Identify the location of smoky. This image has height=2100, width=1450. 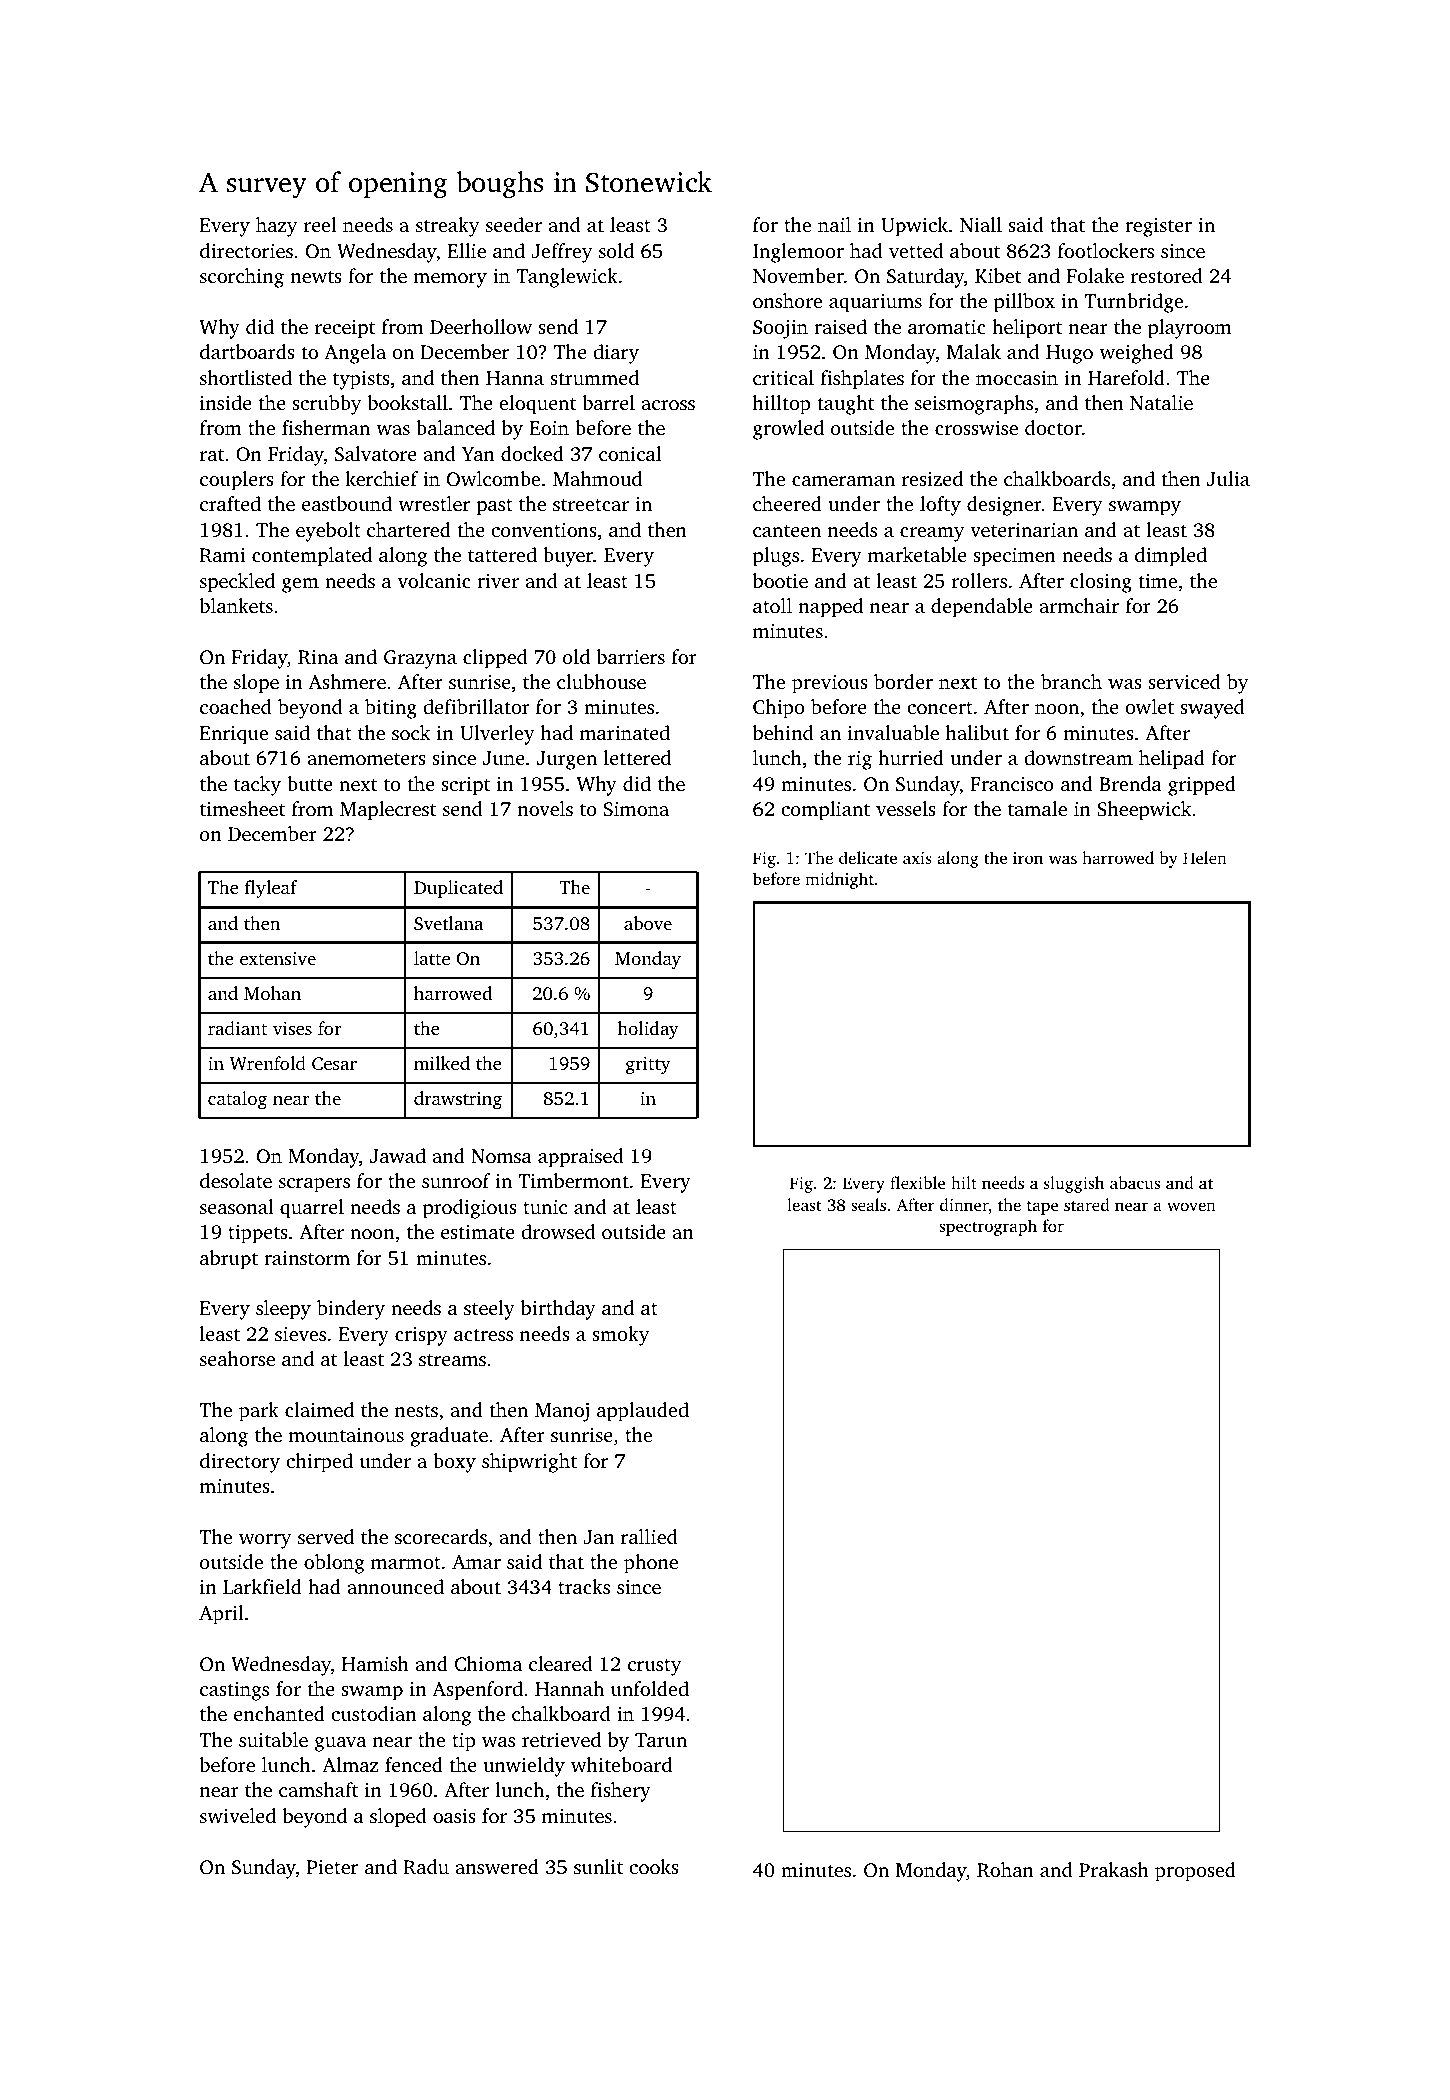
(620, 1336).
